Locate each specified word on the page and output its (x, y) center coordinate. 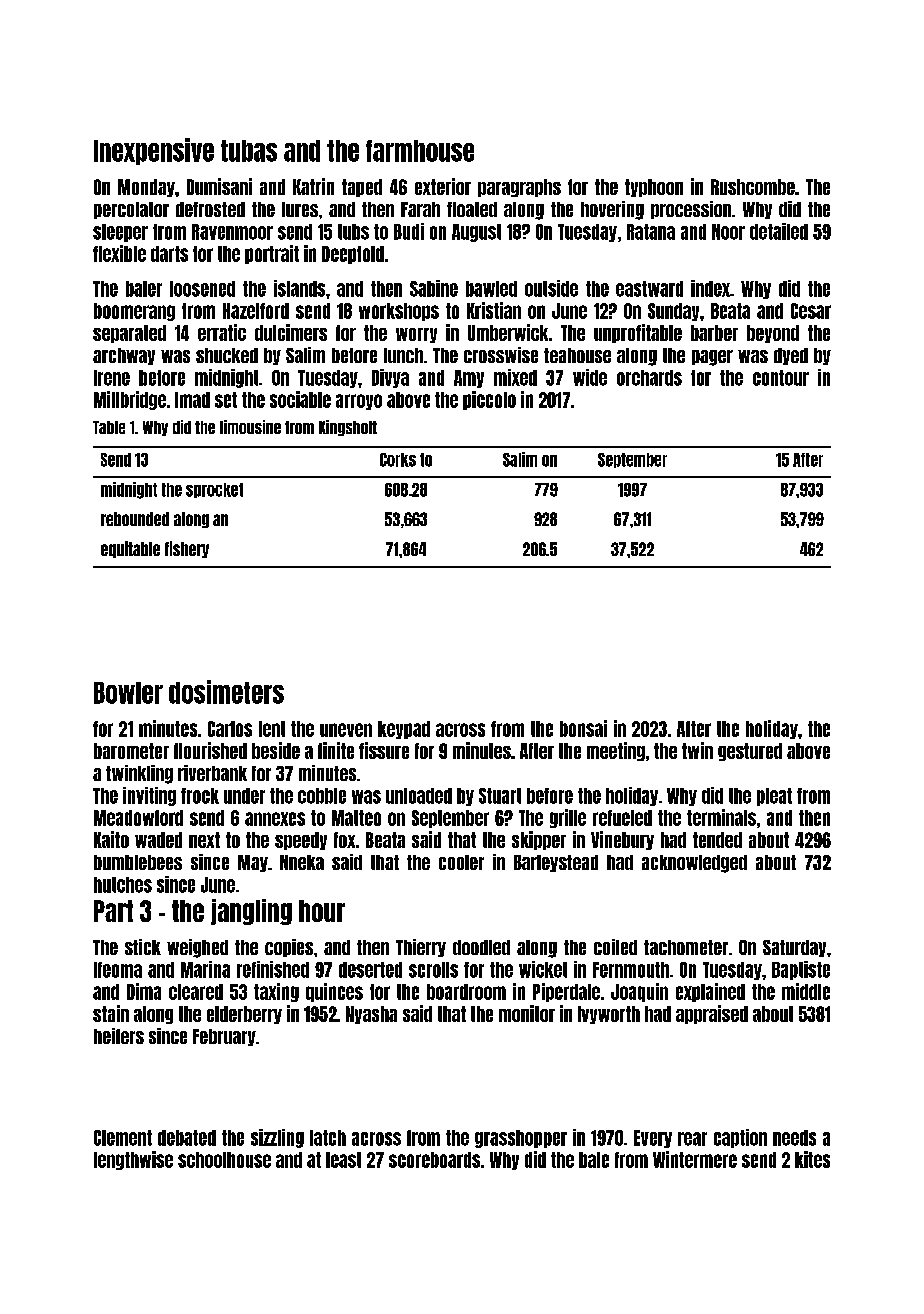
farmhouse (420, 151)
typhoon (654, 188)
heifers (119, 1036)
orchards (649, 378)
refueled (622, 818)
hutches (123, 885)
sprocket (214, 490)
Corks (398, 460)
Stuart (500, 796)
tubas (249, 151)
